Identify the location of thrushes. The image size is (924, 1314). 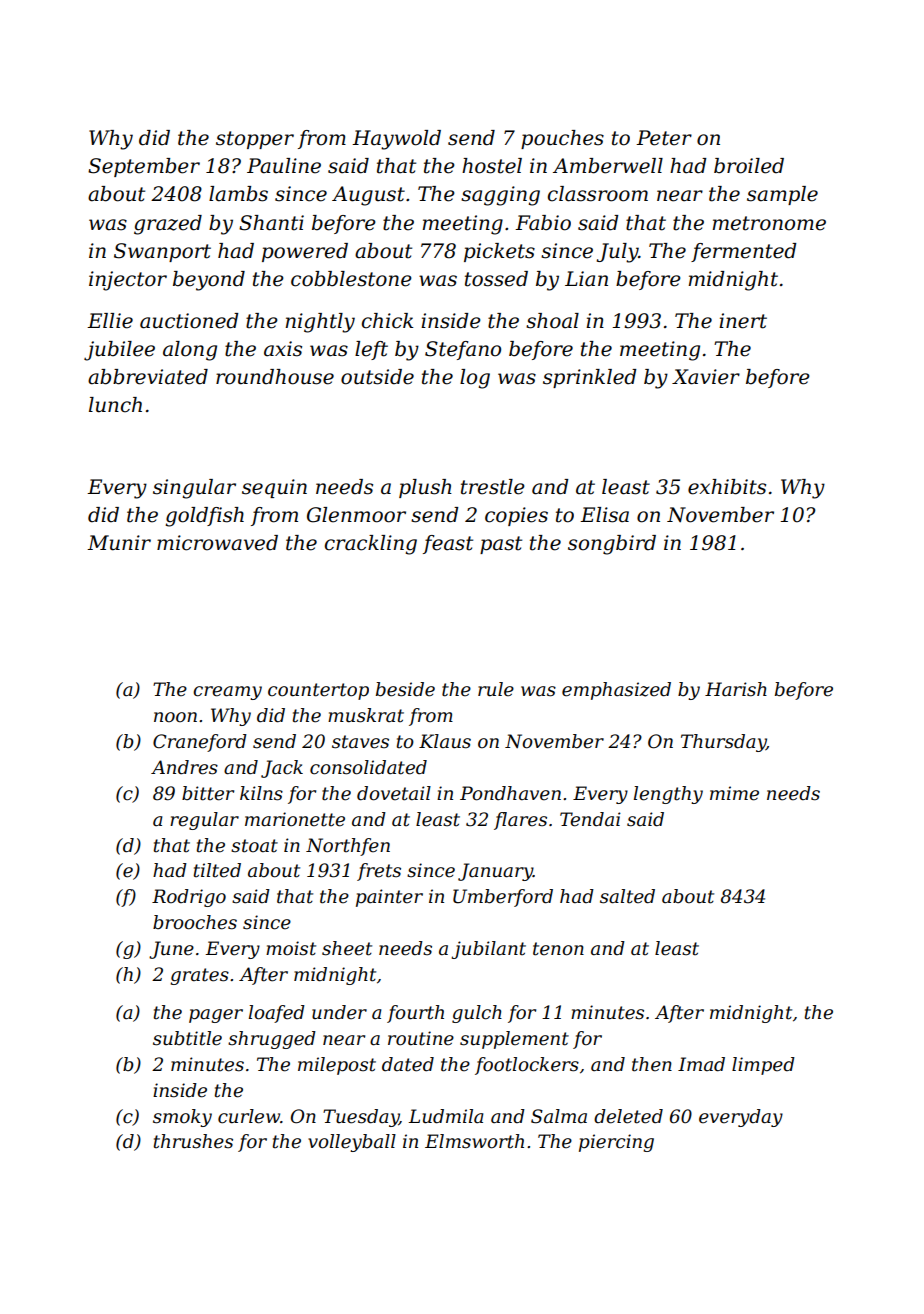
(193, 1141).
